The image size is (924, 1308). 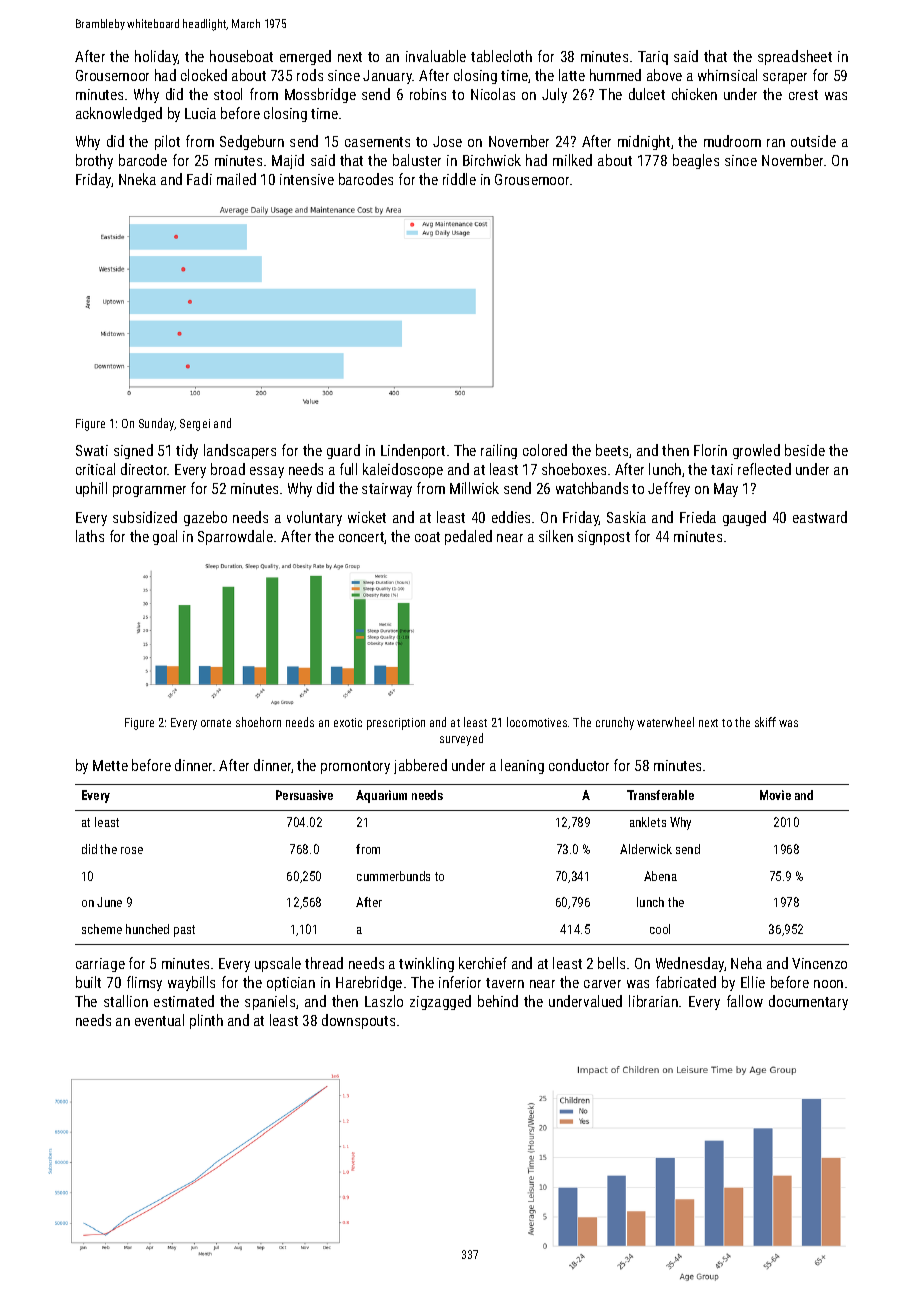 What do you see at coordinates (206, 1021) in the screenshot?
I see `plinth` at bounding box center [206, 1021].
